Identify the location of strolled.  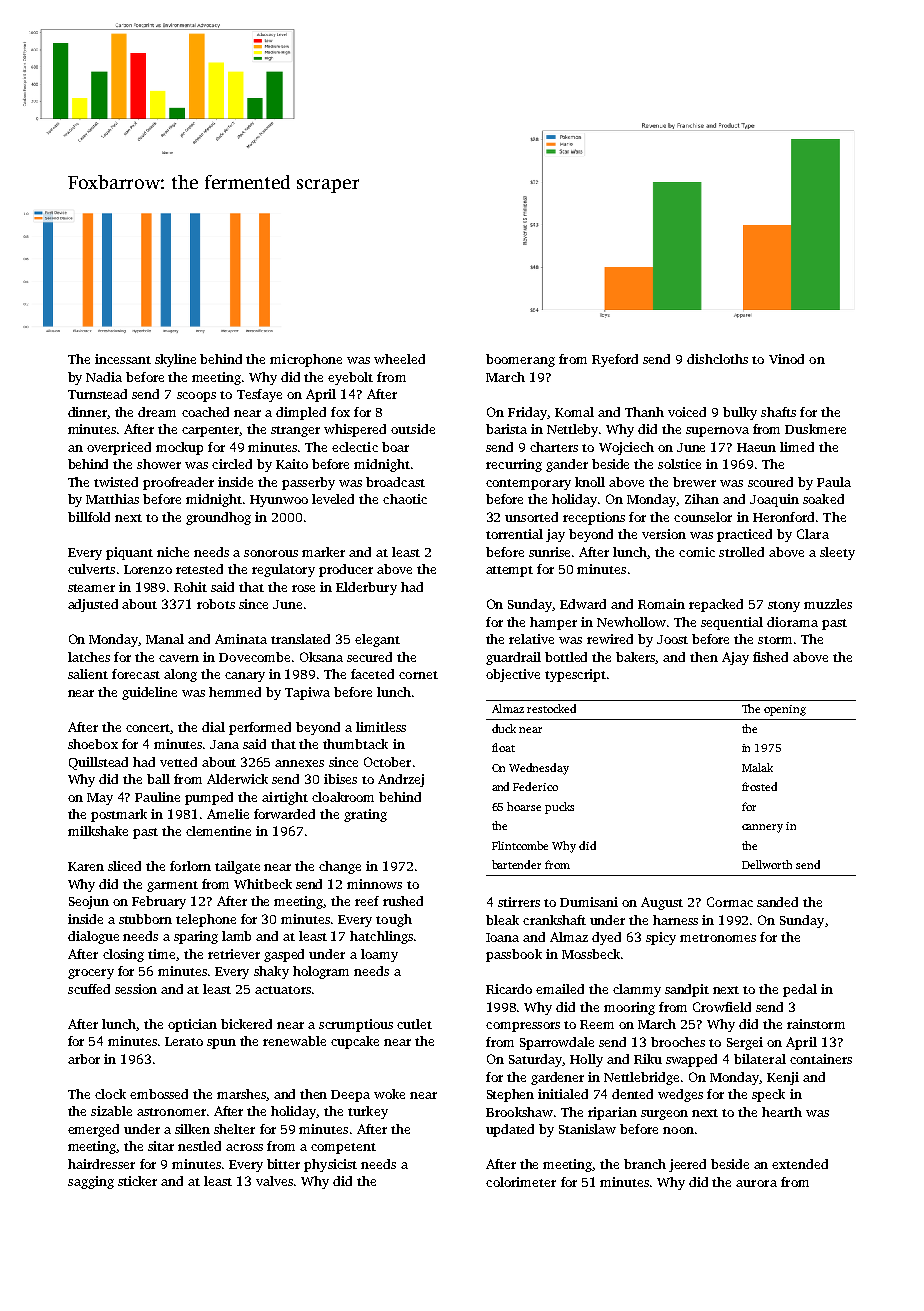
(741, 552).
